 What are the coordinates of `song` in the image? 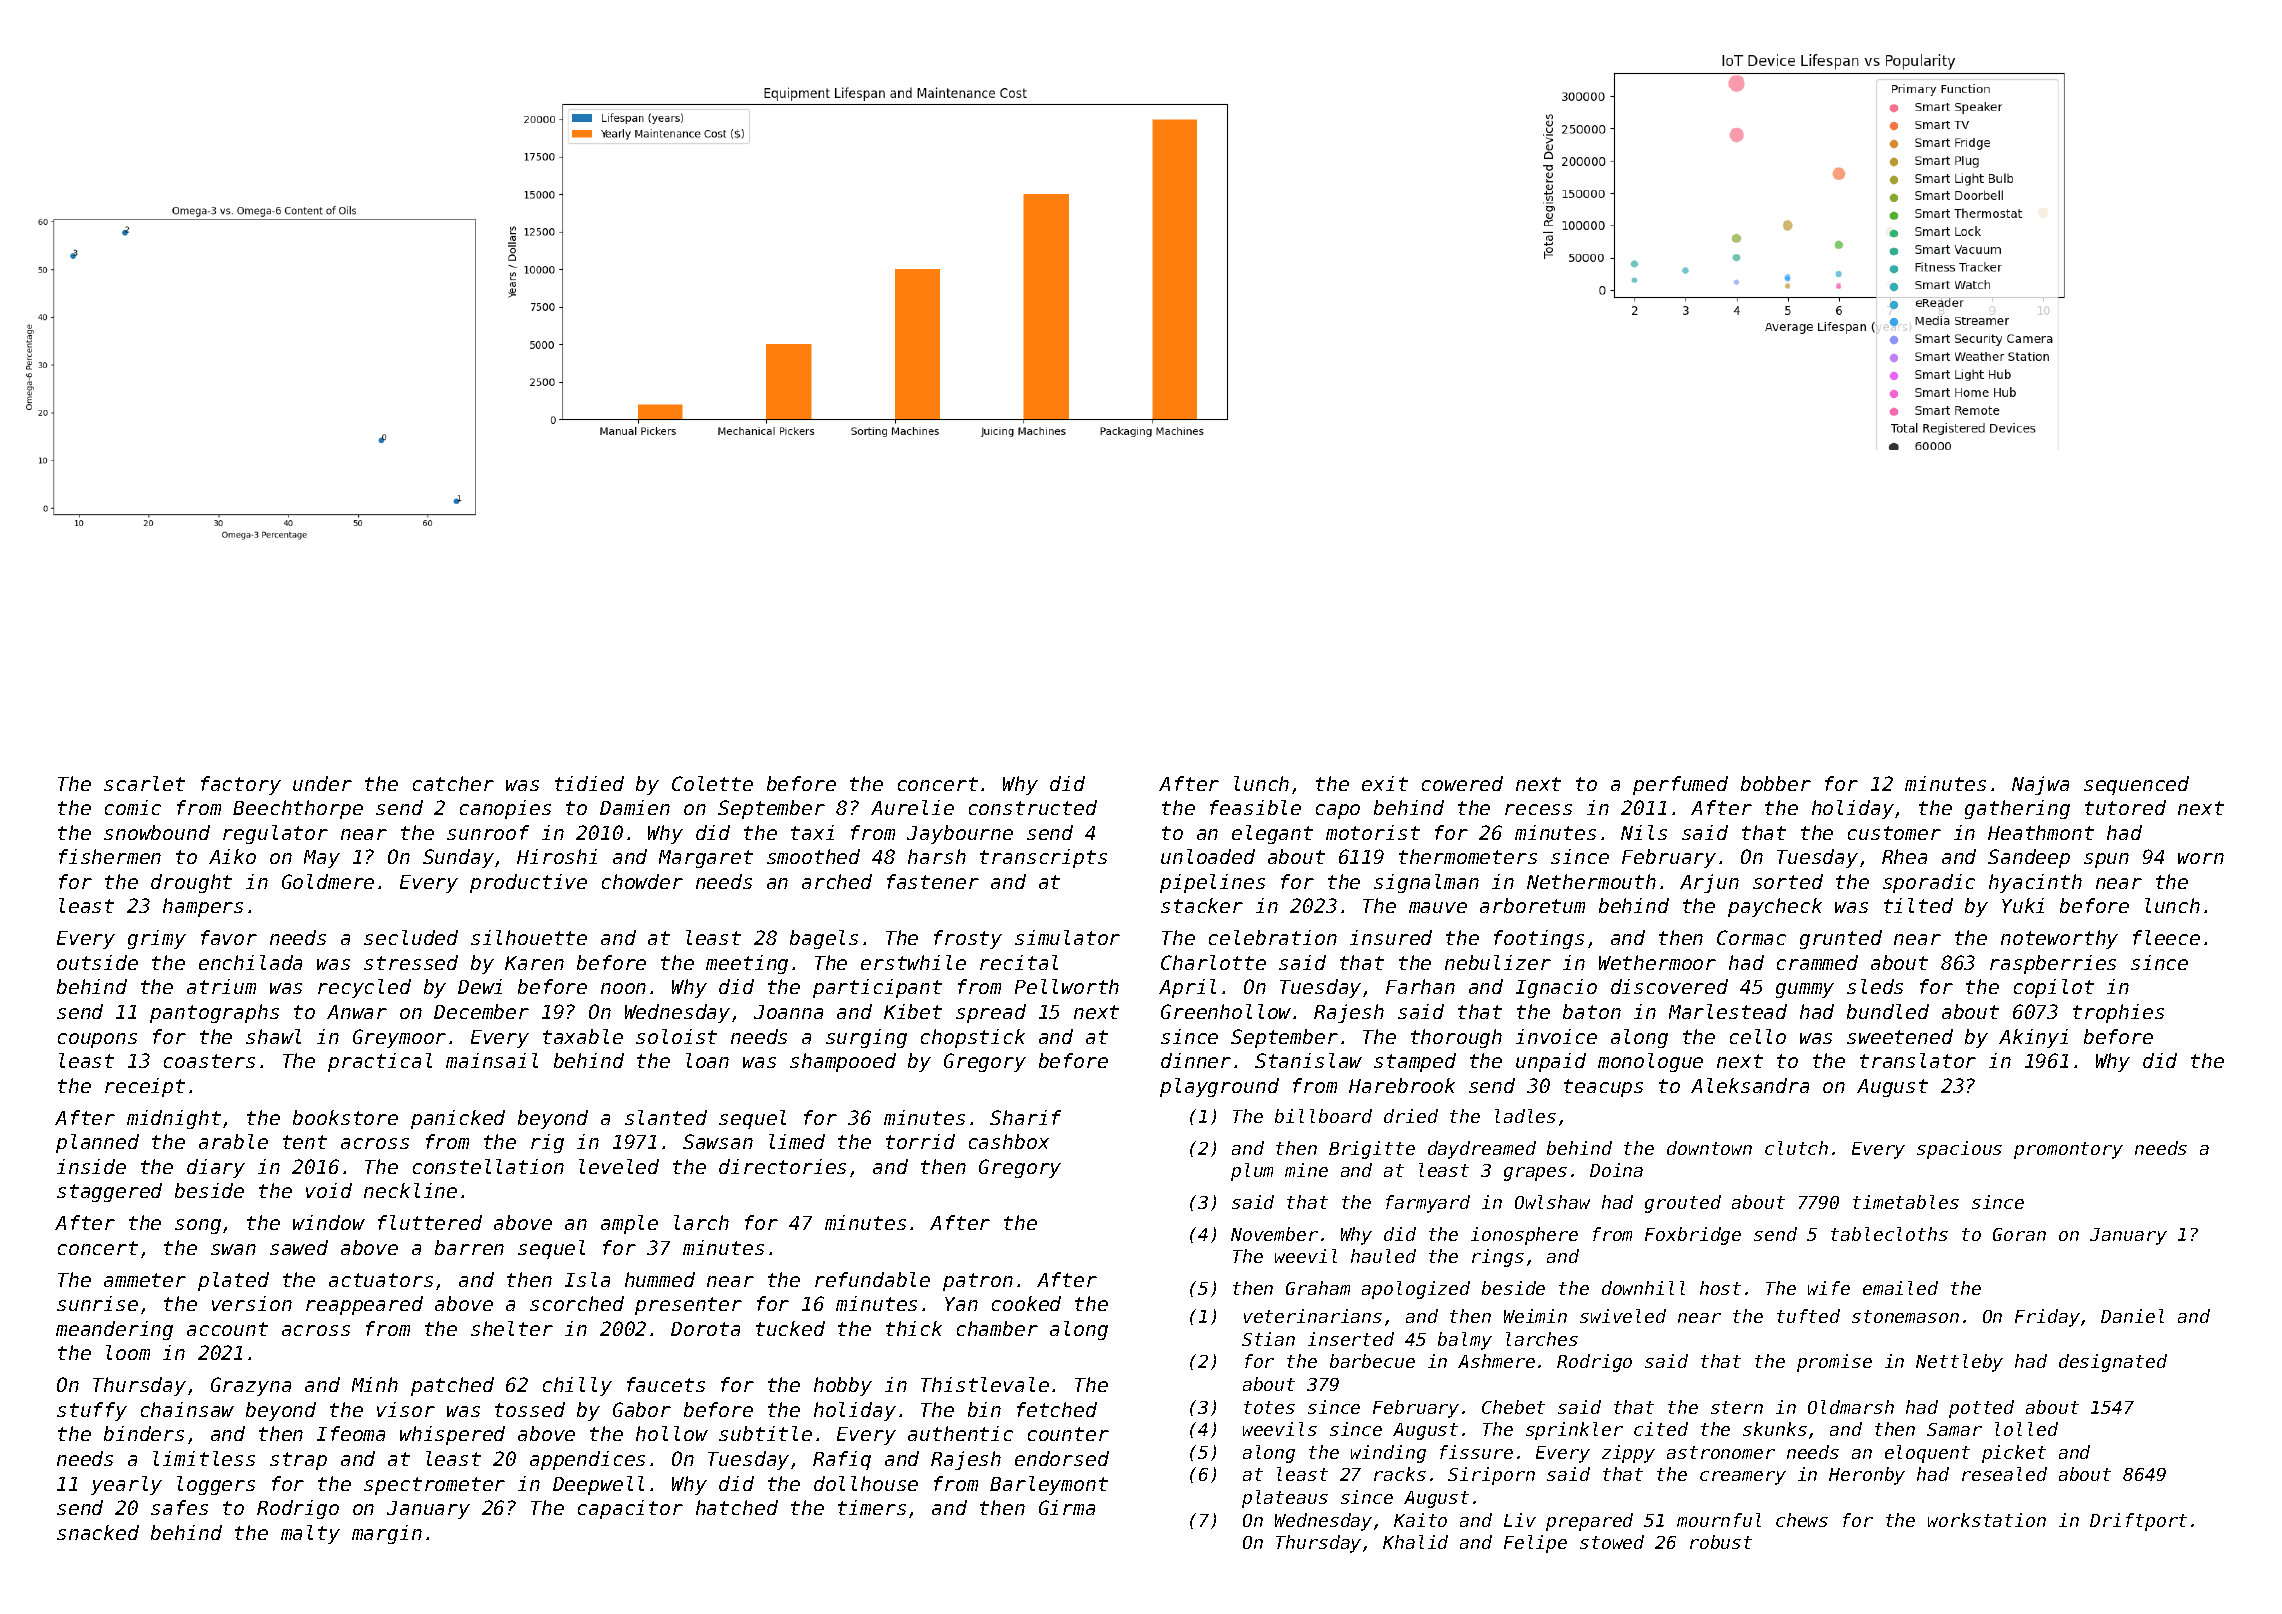 It's located at (198, 1226).
